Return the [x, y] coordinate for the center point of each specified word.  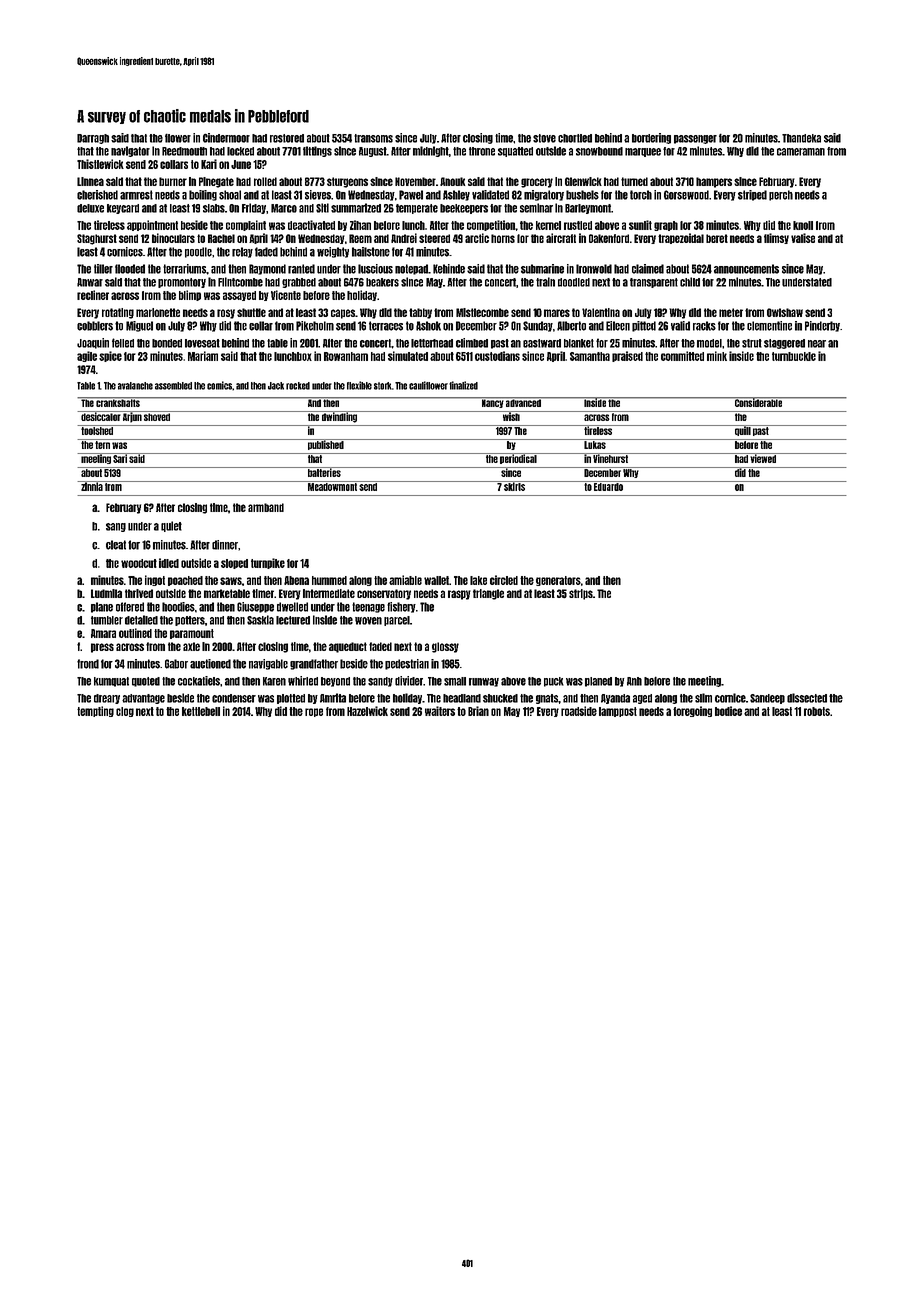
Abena [296, 580]
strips [581, 594]
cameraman [801, 152]
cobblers [95, 326]
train [545, 282]
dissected [807, 698]
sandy [380, 682]
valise [803, 238]
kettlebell [201, 711]
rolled [265, 181]
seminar [536, 208]
